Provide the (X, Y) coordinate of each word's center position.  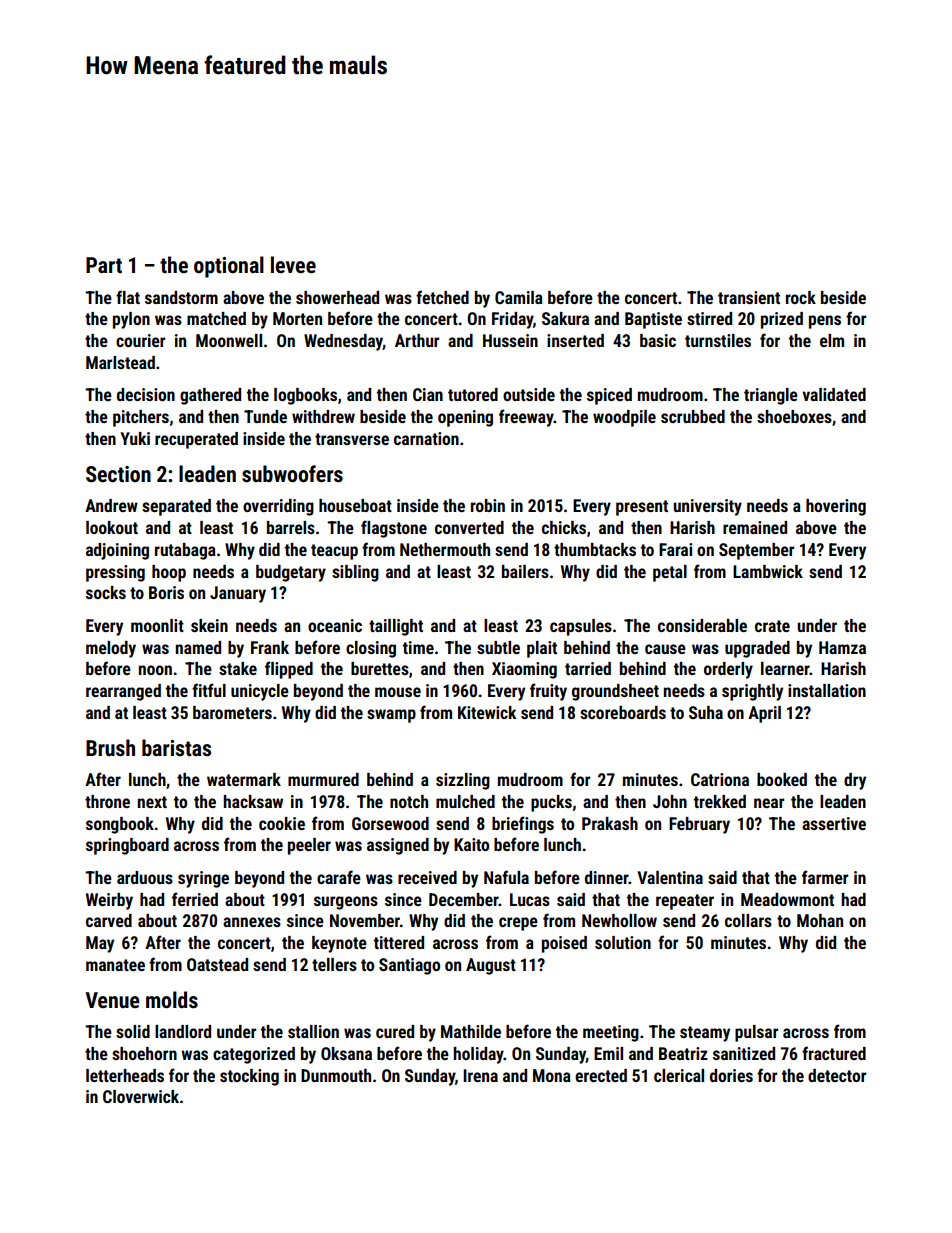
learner (785, 668)
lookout (112, 527)
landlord (183, 1031)
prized (782, 320)
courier (140, 340)
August (491, 966)
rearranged (123, 692)
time (418, 647)
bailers (525, 571)
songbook (120, 825)
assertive (834, 823)
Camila (519, 297)
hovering (836, 507)
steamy (705, 1034)
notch (409, 801)
